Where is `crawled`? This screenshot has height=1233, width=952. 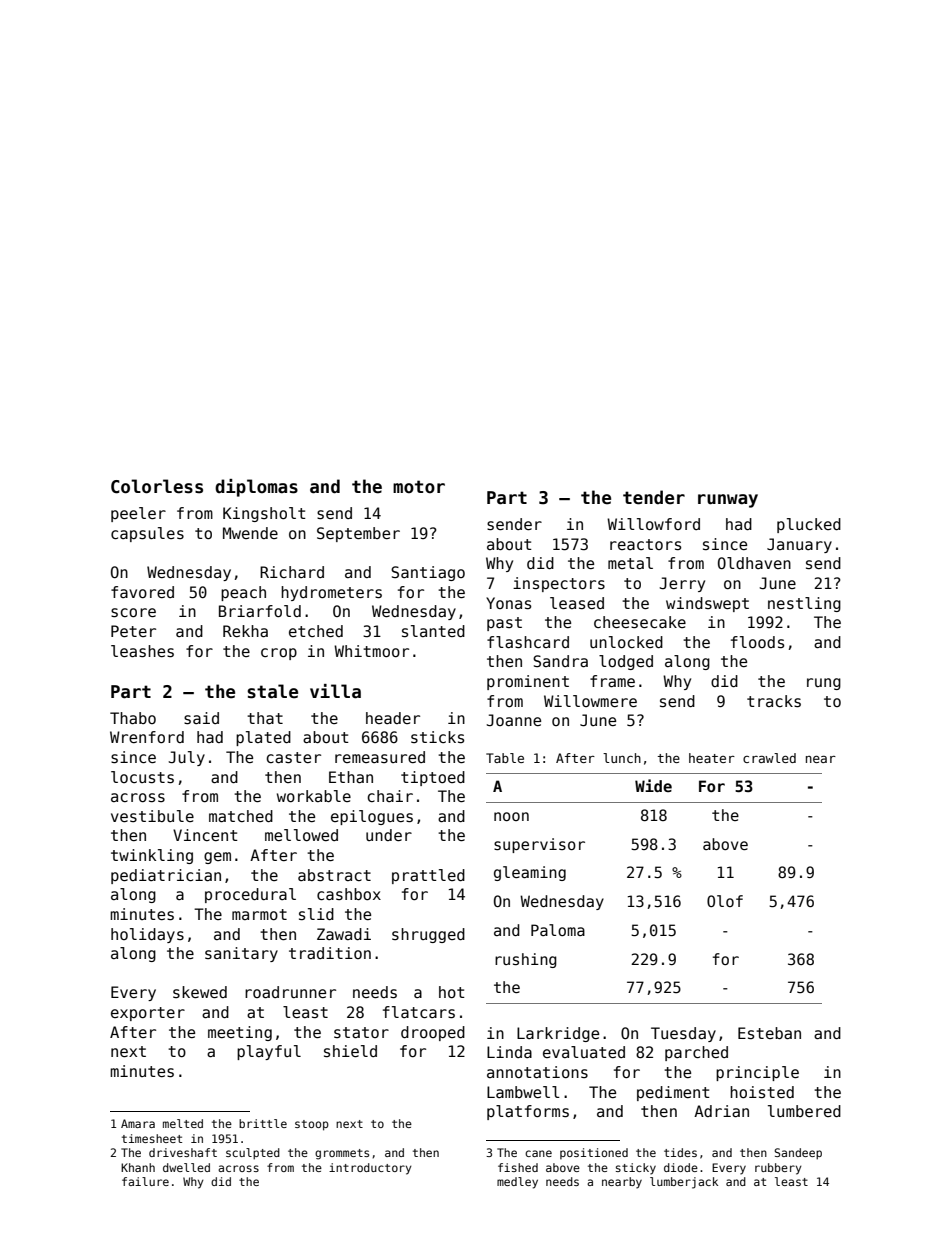 crawled is located at coordinates (769, 758).
